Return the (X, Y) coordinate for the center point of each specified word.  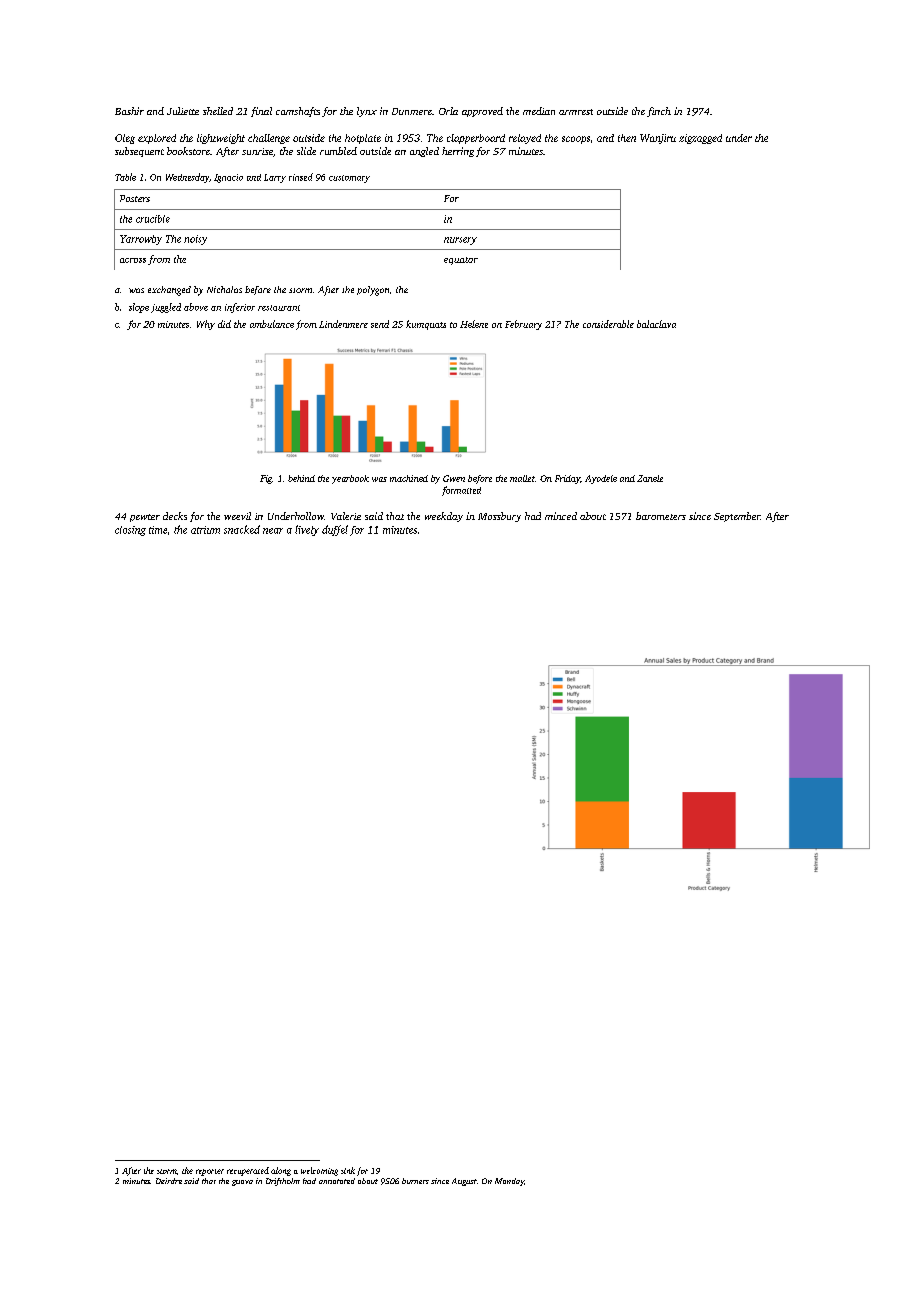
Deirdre (169, 1181)
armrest (576, 112)
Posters (135, 198)
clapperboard (476, 139)
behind (301, 478)
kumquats (426, 325)
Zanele (650, 478)
